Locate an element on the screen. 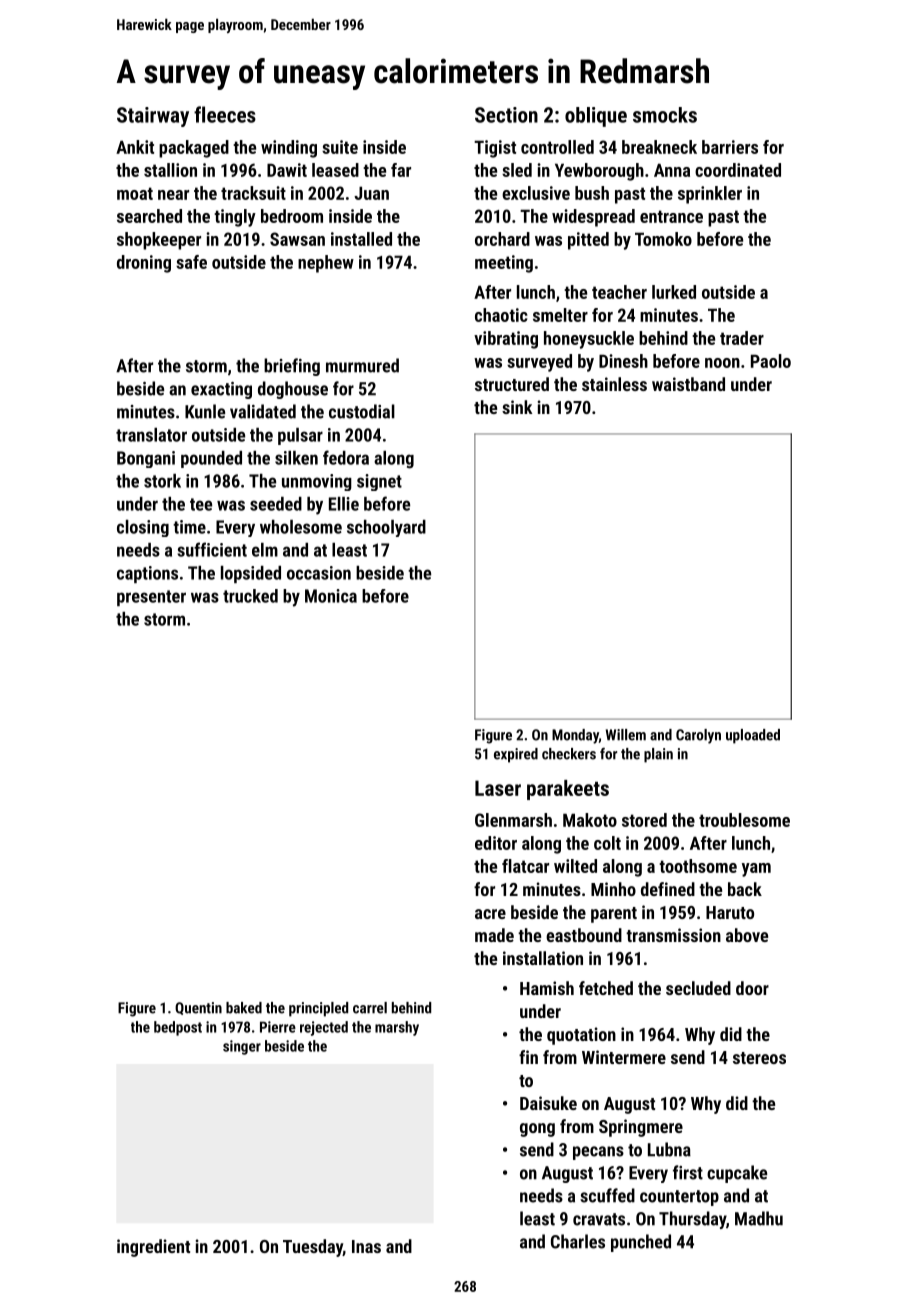 The height and width of the screenshot is (1316, 908). ingredient is located at coordinates (153, 1248).
